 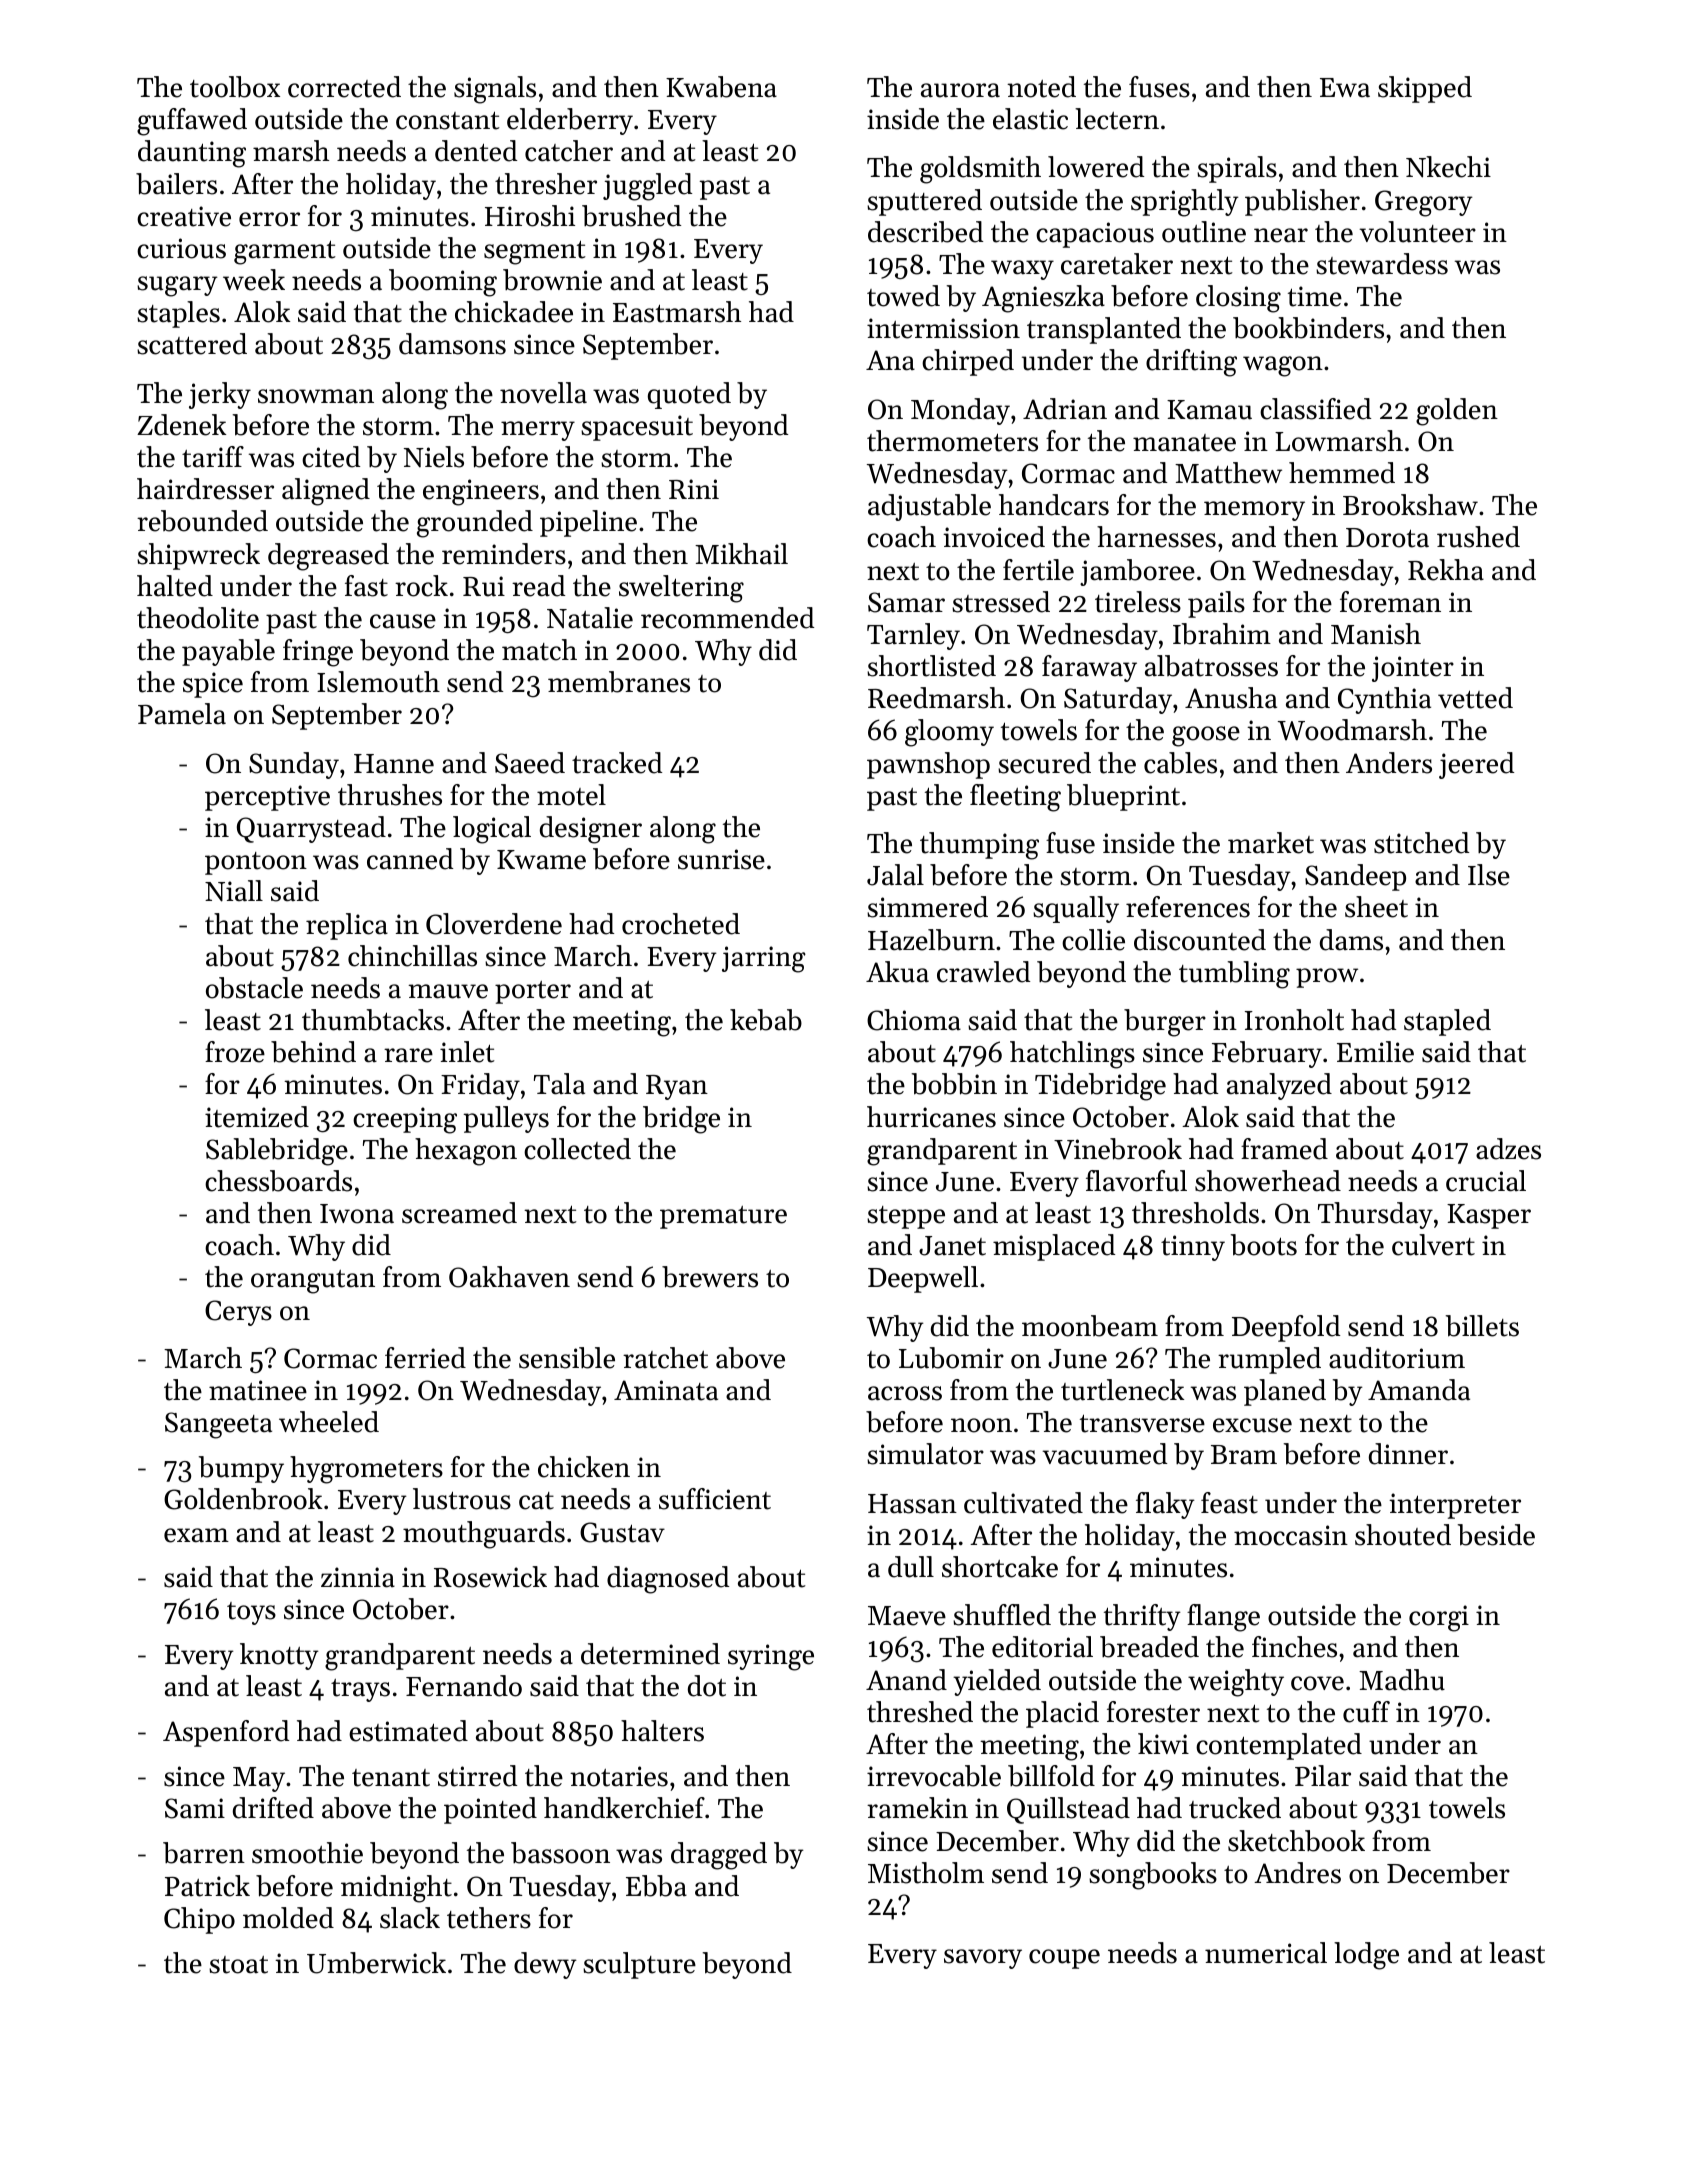 What do you see at coordinates (530, 216) in the document?
I see `Hiroshi` at bounding box center [530, 216].
